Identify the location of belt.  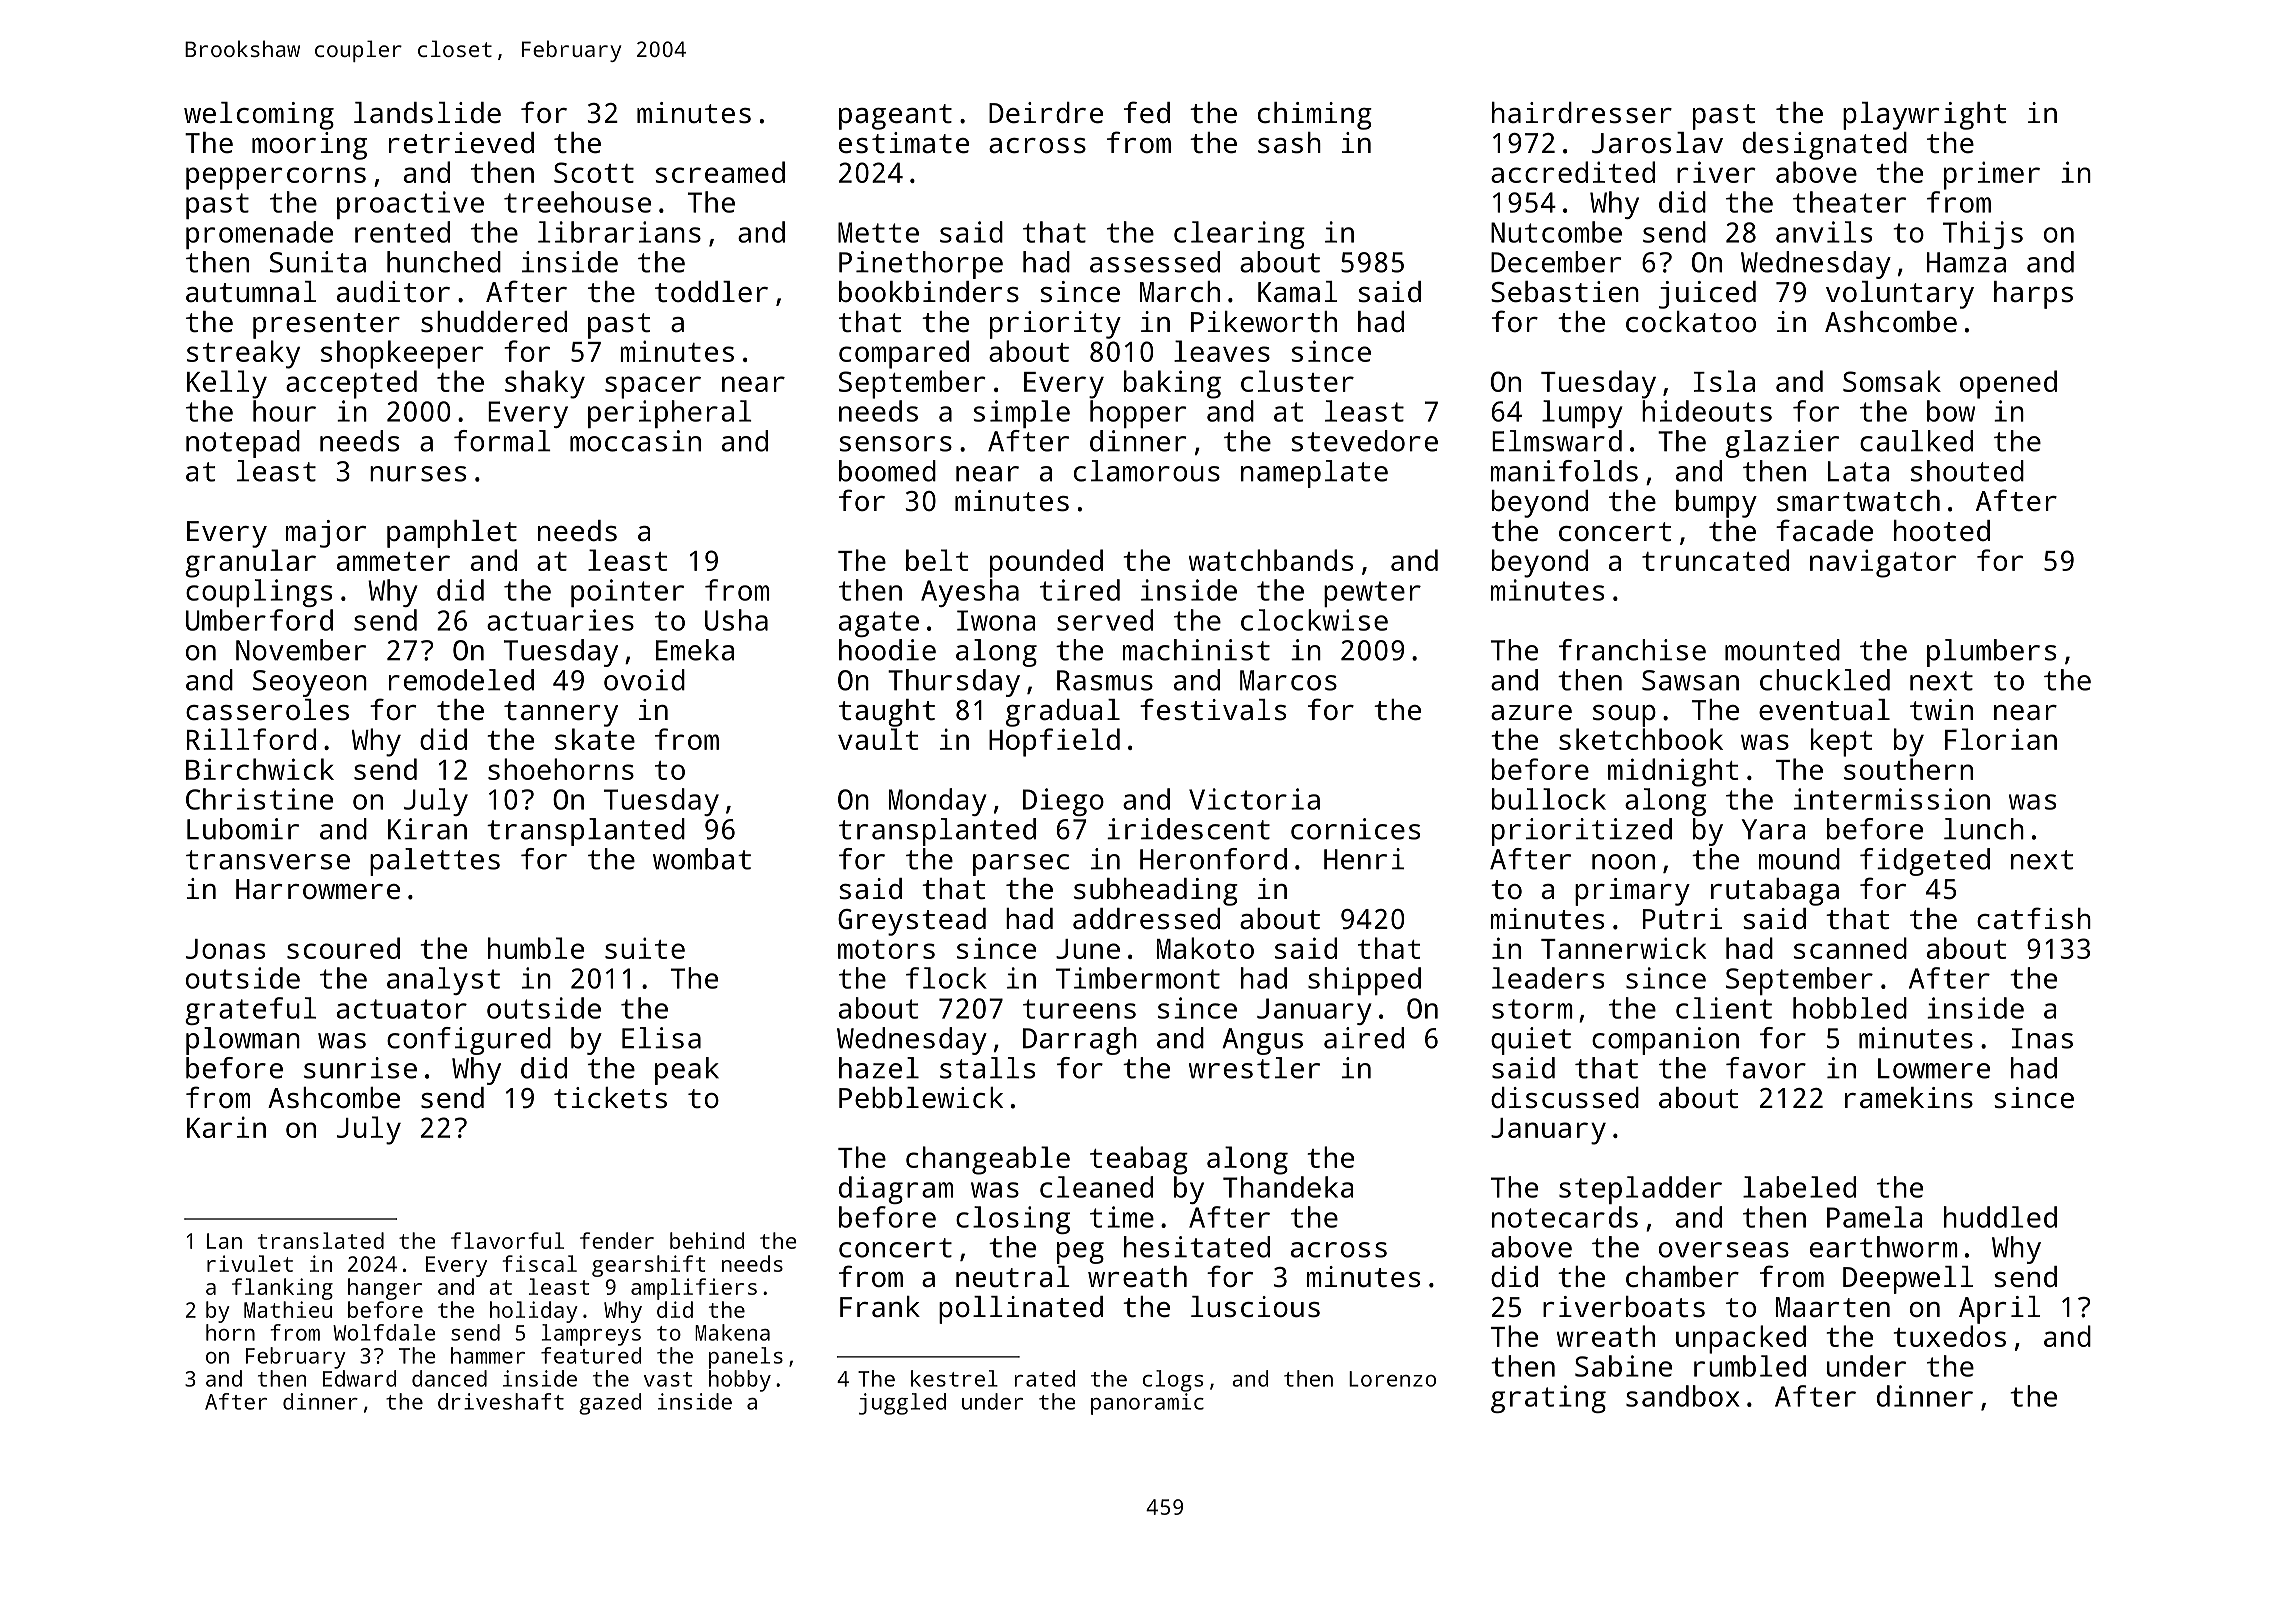
(937, 560).
